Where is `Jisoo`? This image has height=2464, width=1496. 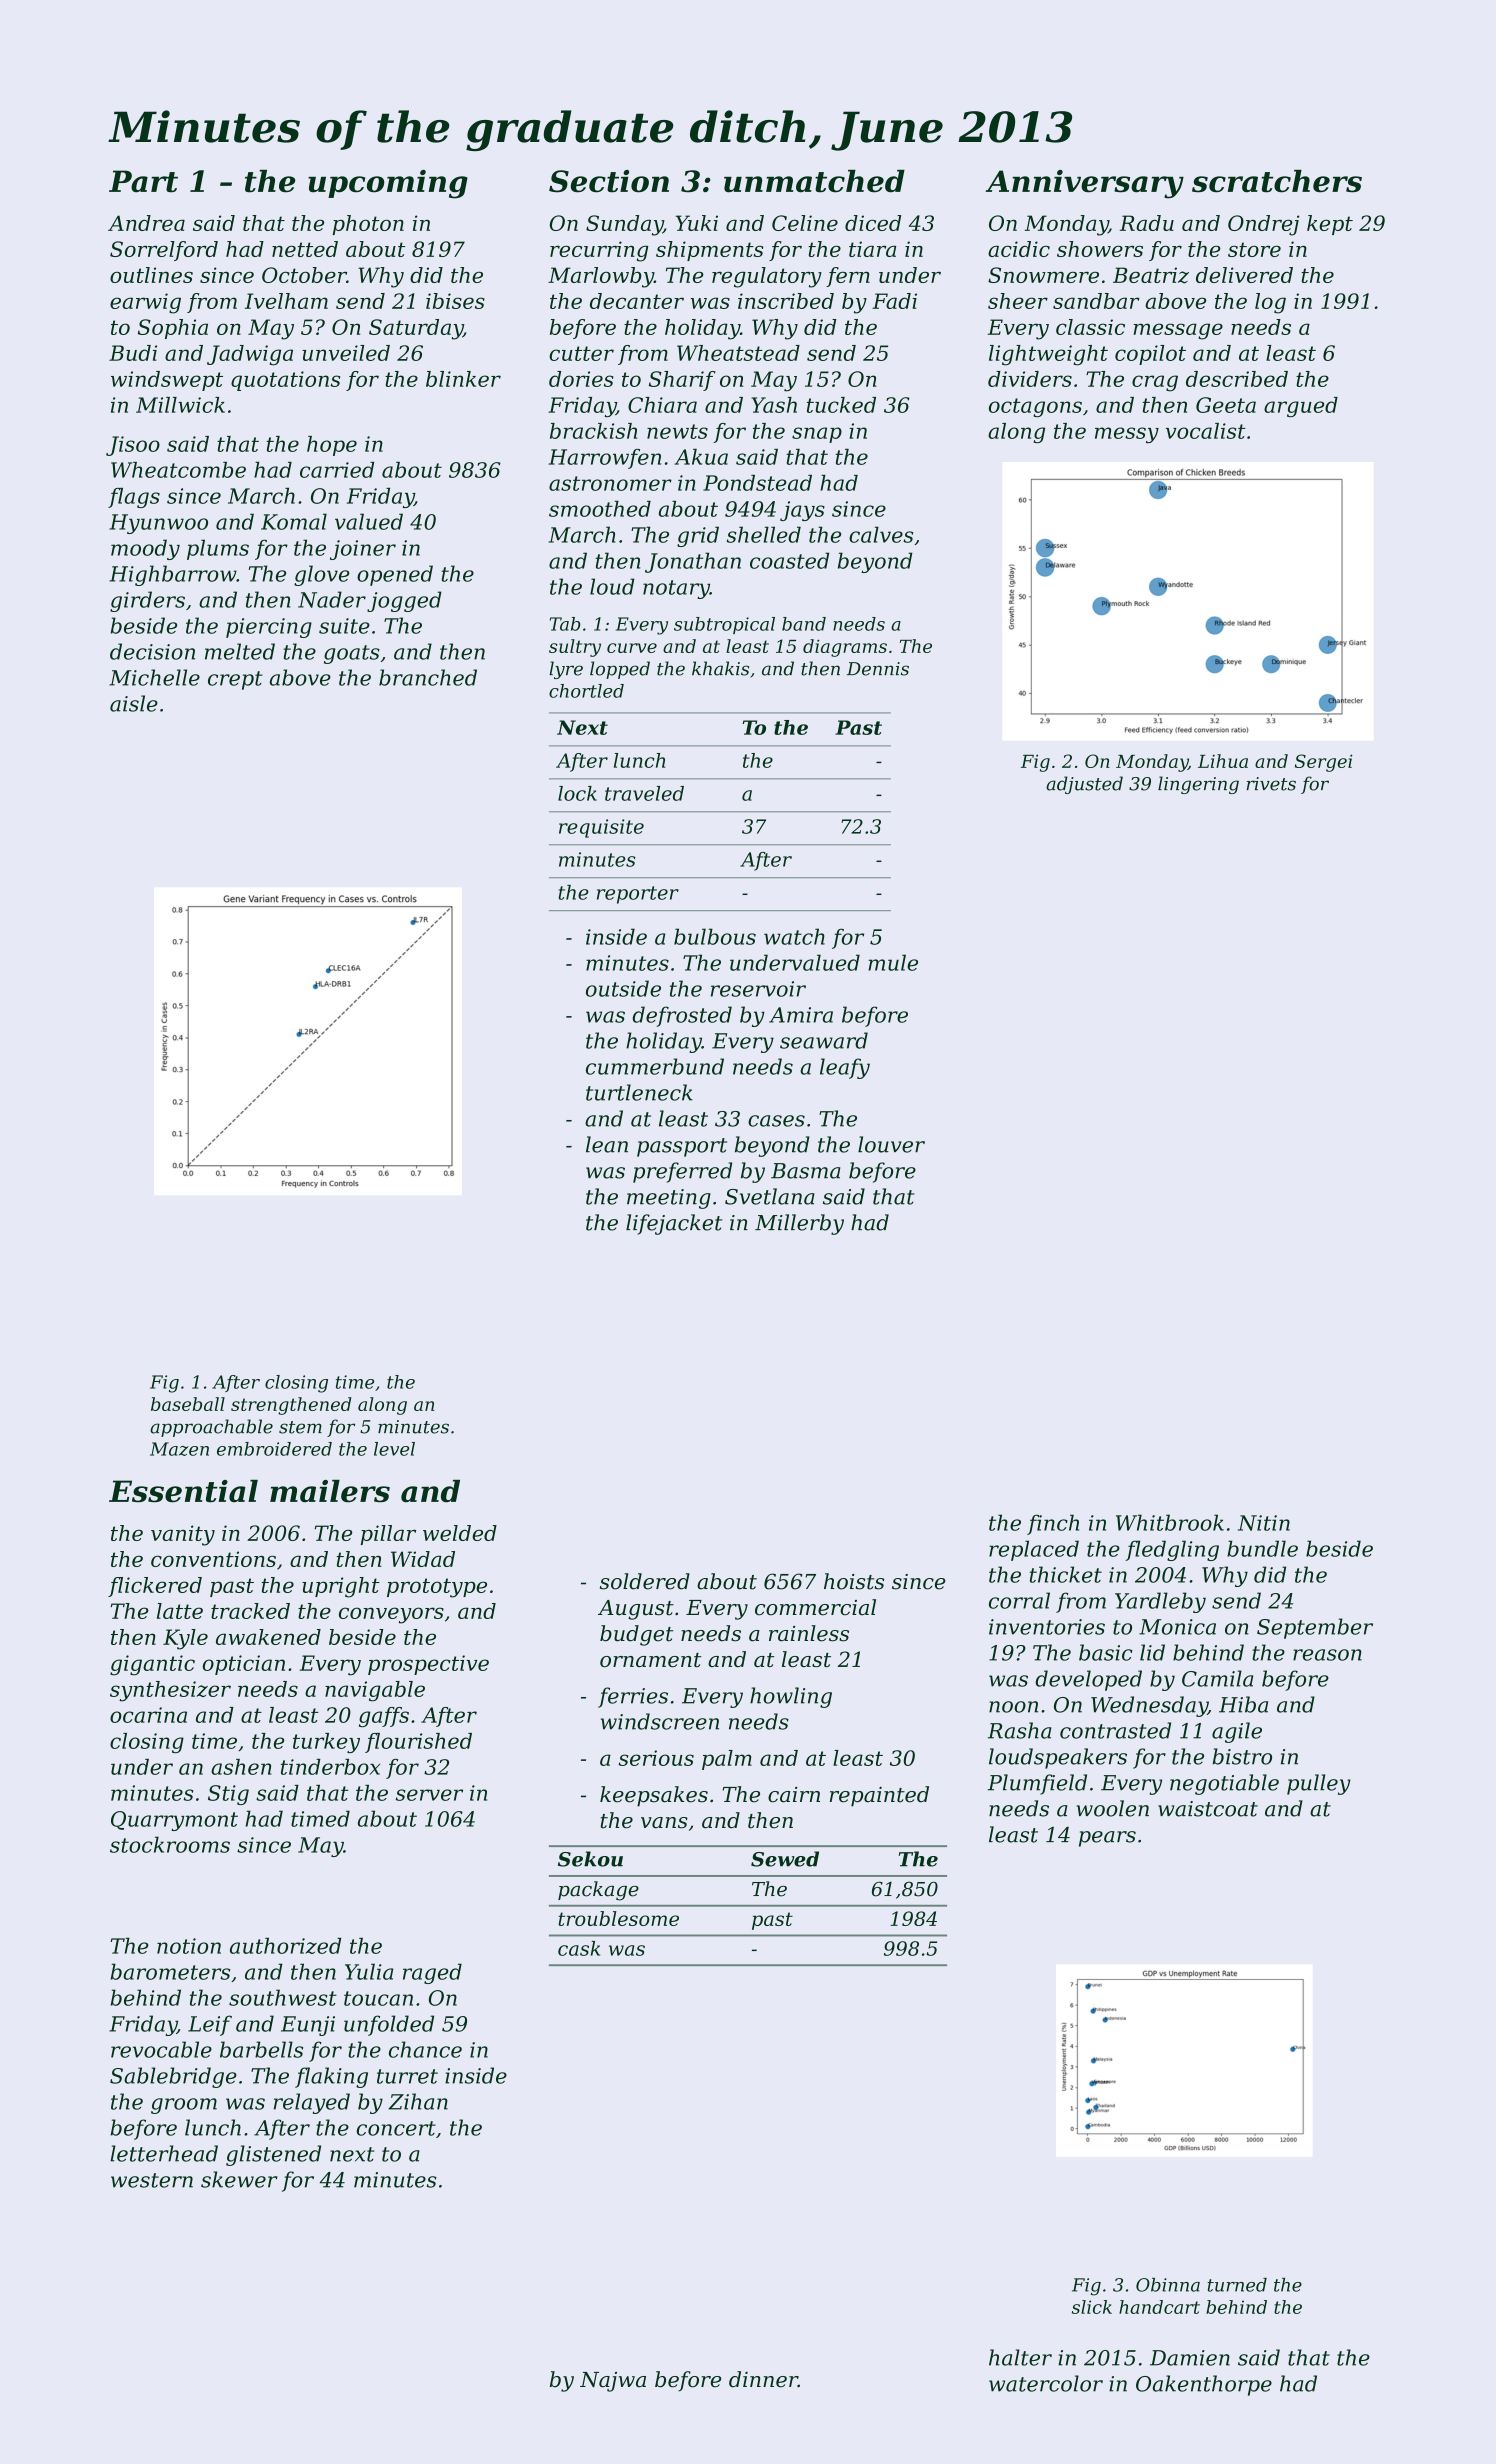 Jisoo is located at coordinates (133, 446).
